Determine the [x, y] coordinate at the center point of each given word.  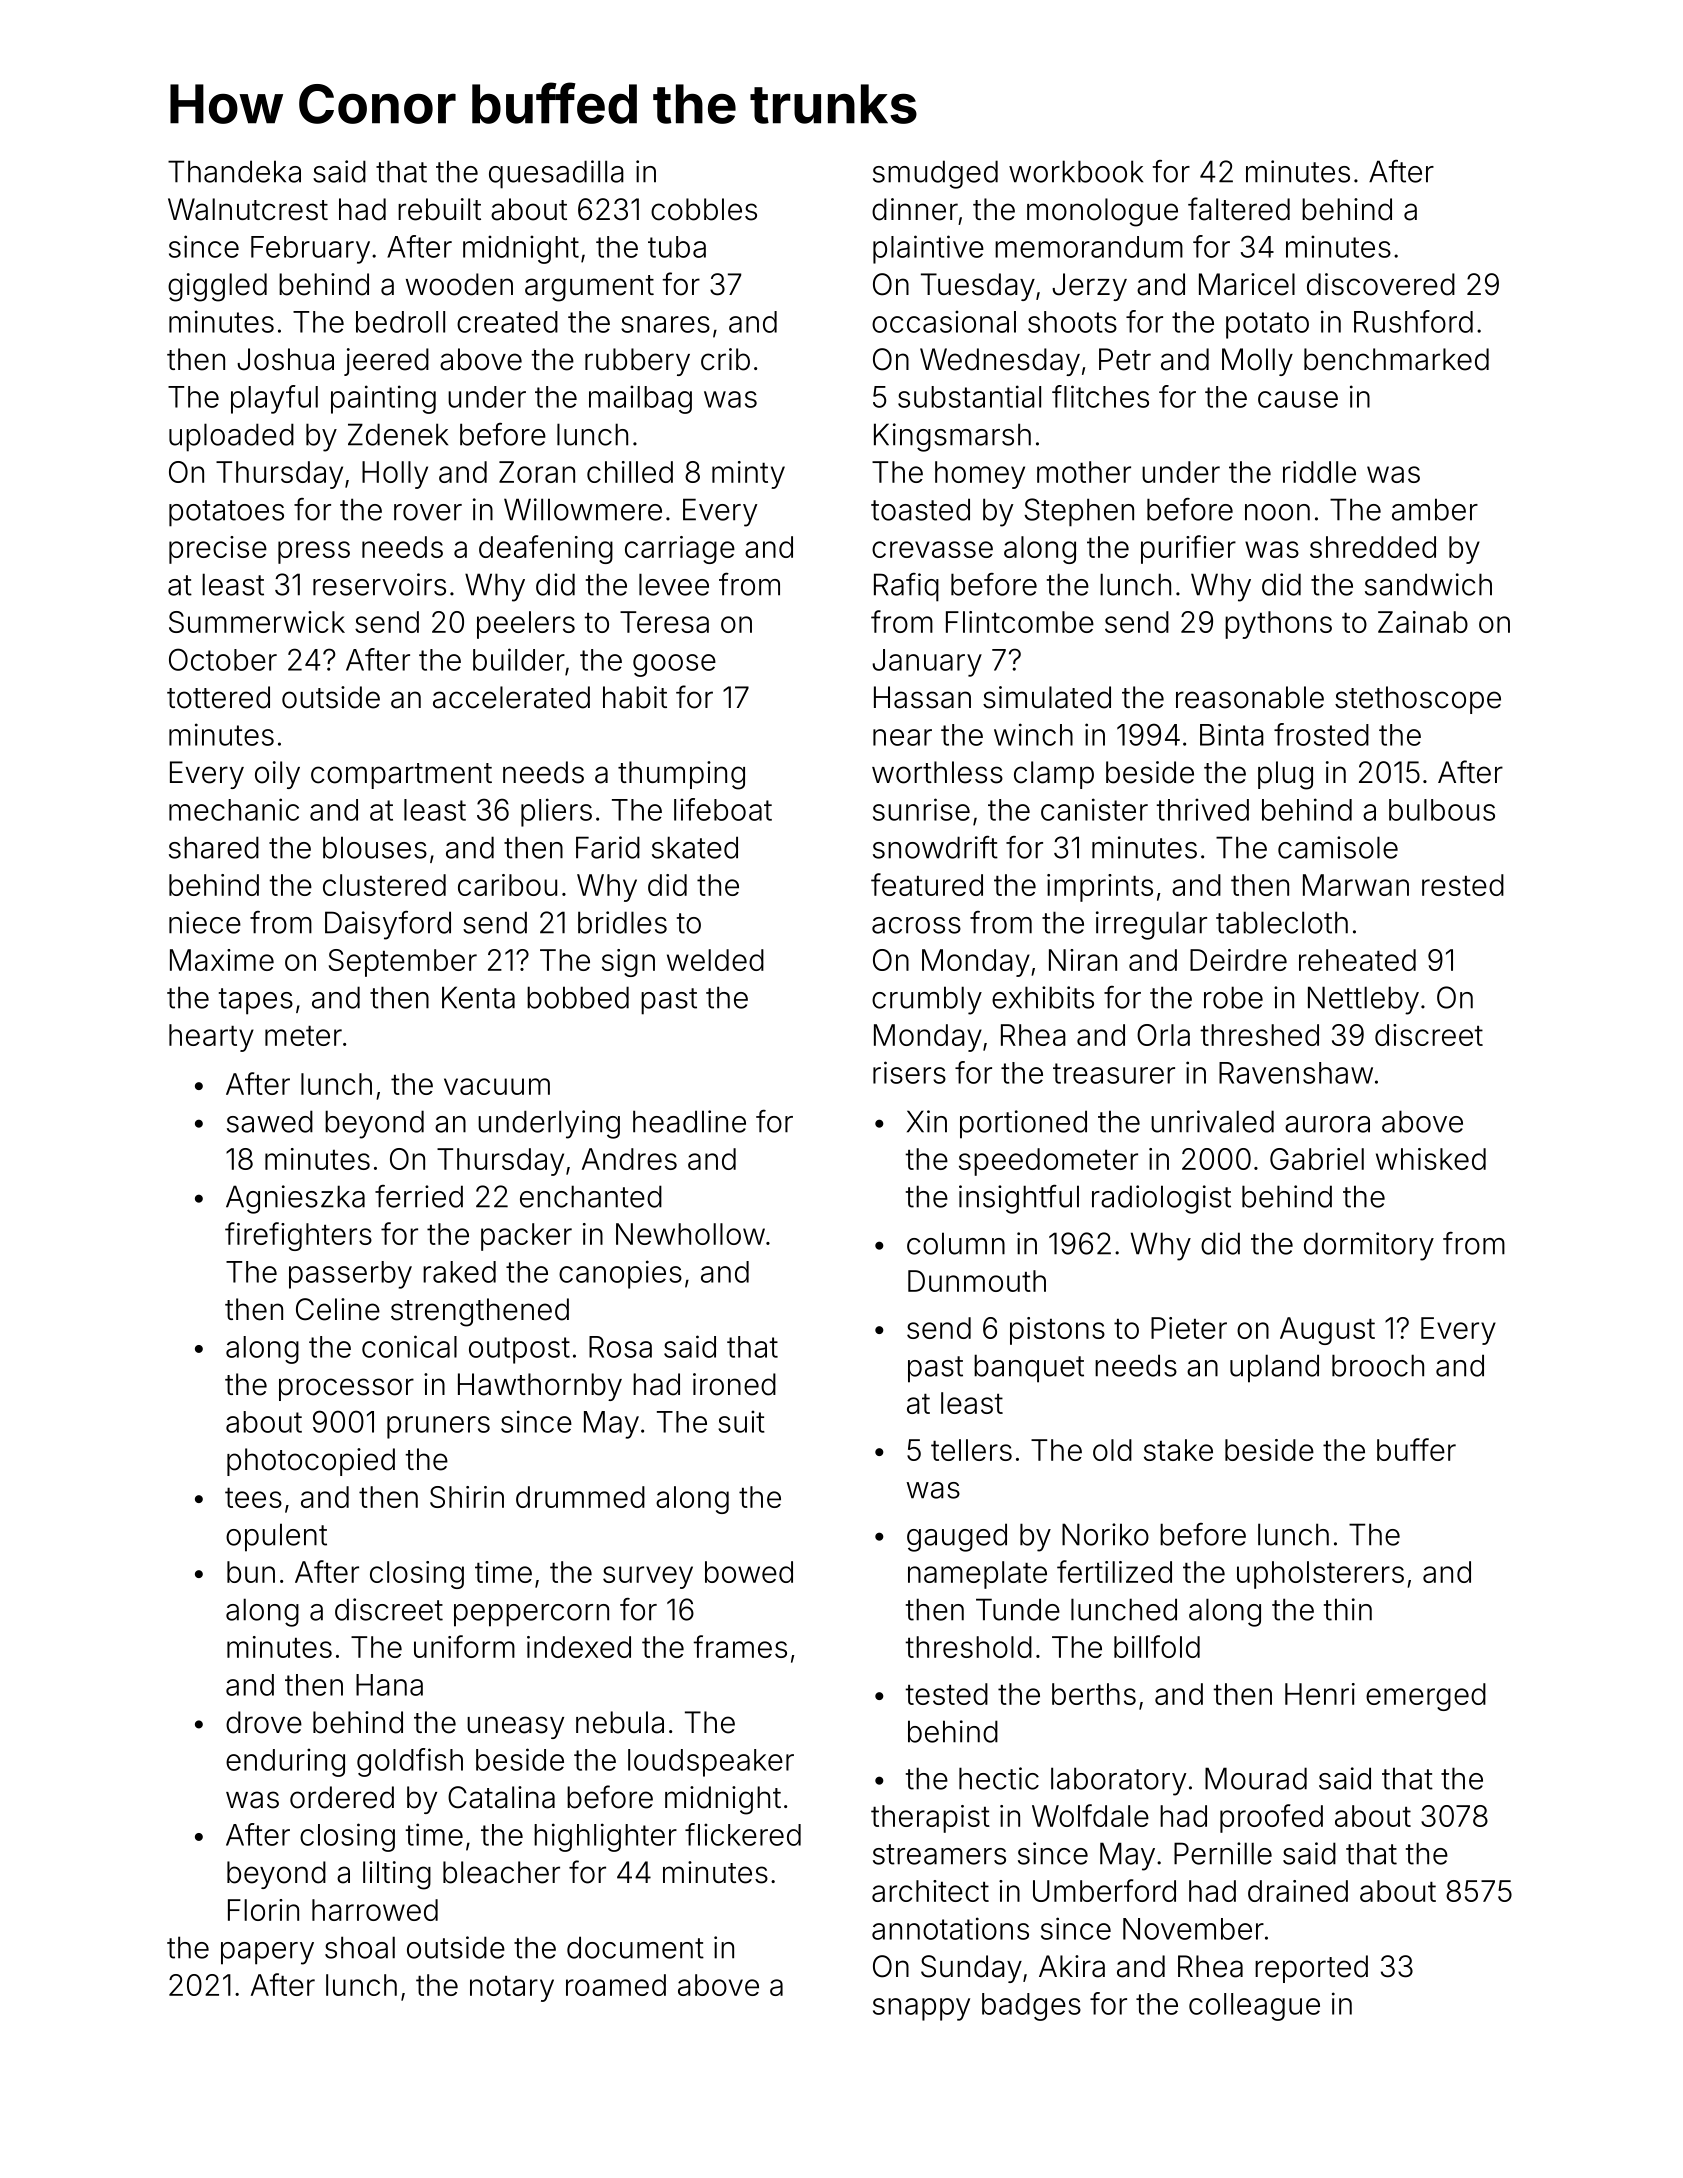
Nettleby [1363, 1000]
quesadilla [556, 174]
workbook [1076, 171]
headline [689, 1121]
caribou [507, 885]
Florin [263, 1910]
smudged [935, 174]
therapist [930, 1819]
